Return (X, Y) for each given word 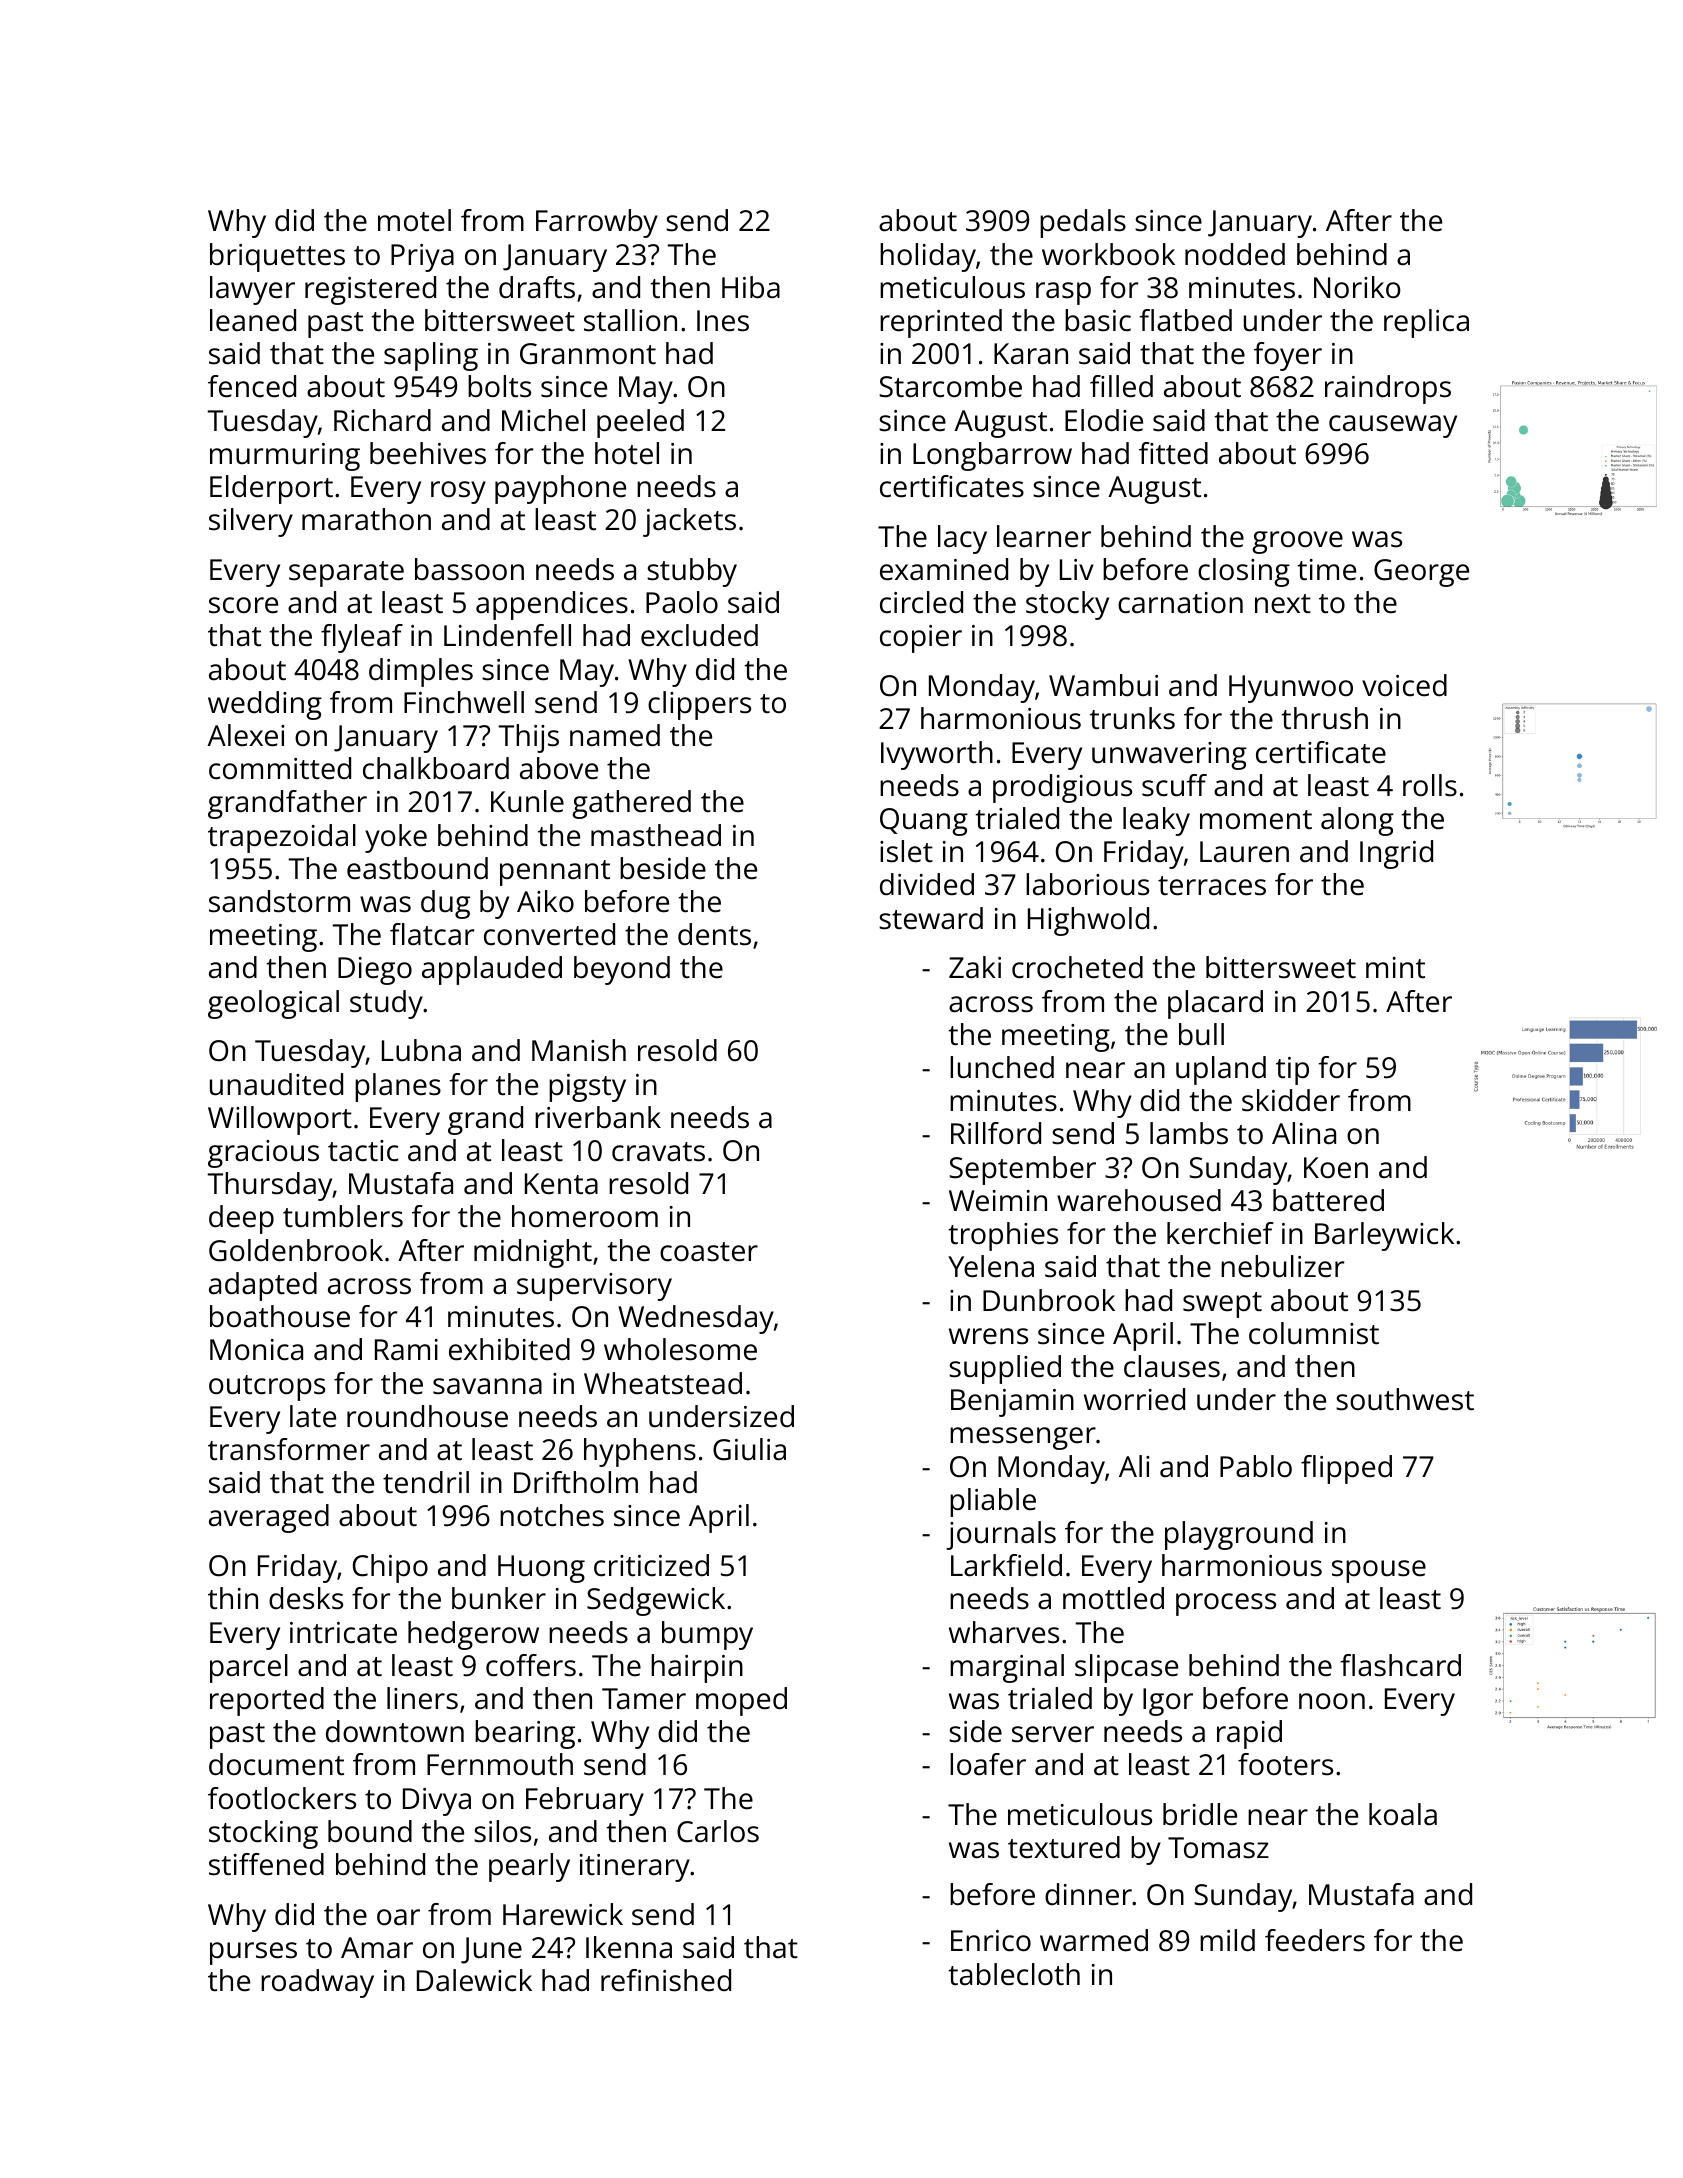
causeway (1393, 426)
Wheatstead (663, 1383)
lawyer (252, 290)
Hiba (751, 287)
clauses (1172, 1366)
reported (267, 1701)
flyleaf (362, 638)
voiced (1404, 685)
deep (241, 1219)
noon (1332, 1701)
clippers (699, 705)
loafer (988, 1764)
